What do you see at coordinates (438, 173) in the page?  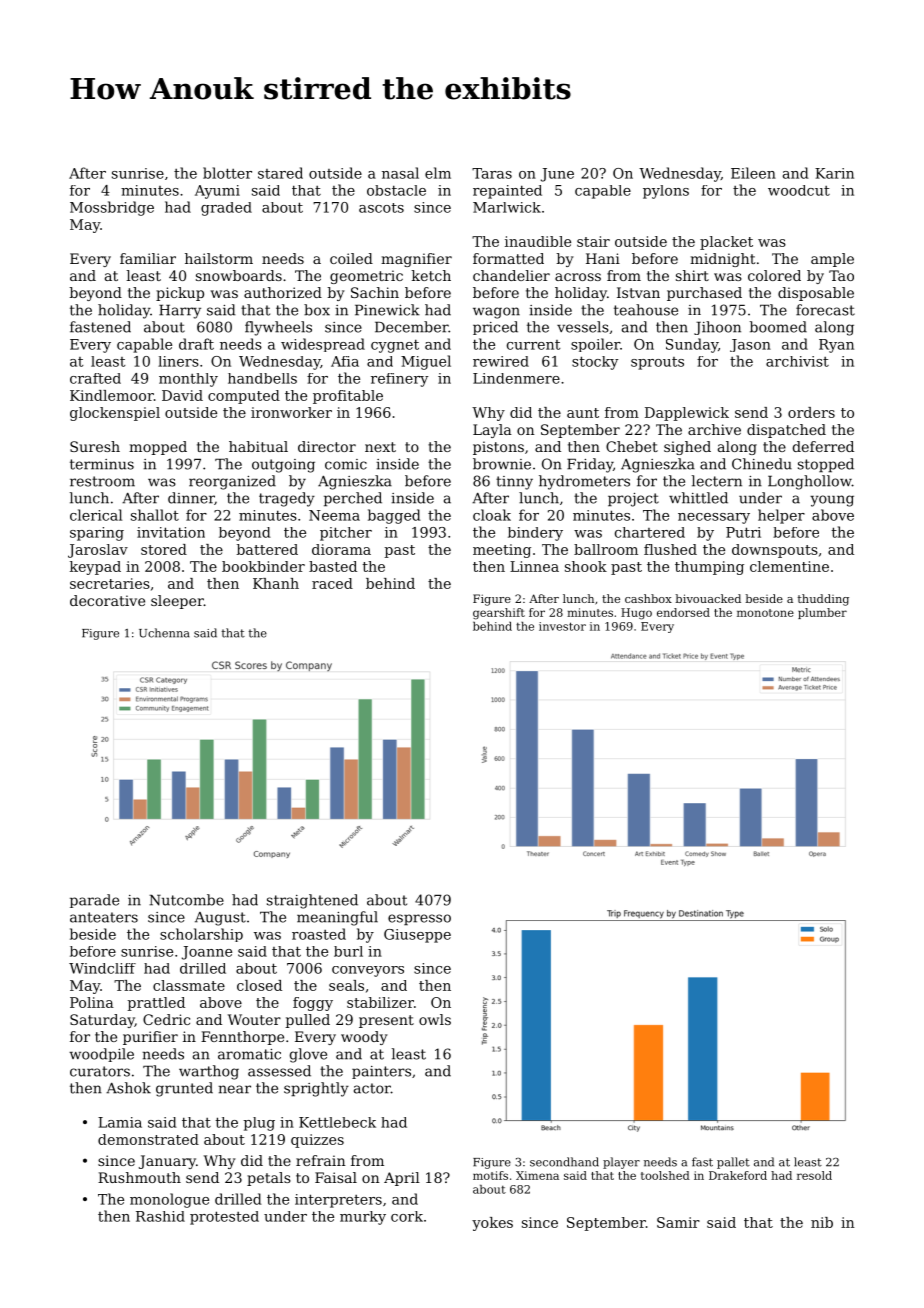 I see `elm` at bounding box center [438, 173].
